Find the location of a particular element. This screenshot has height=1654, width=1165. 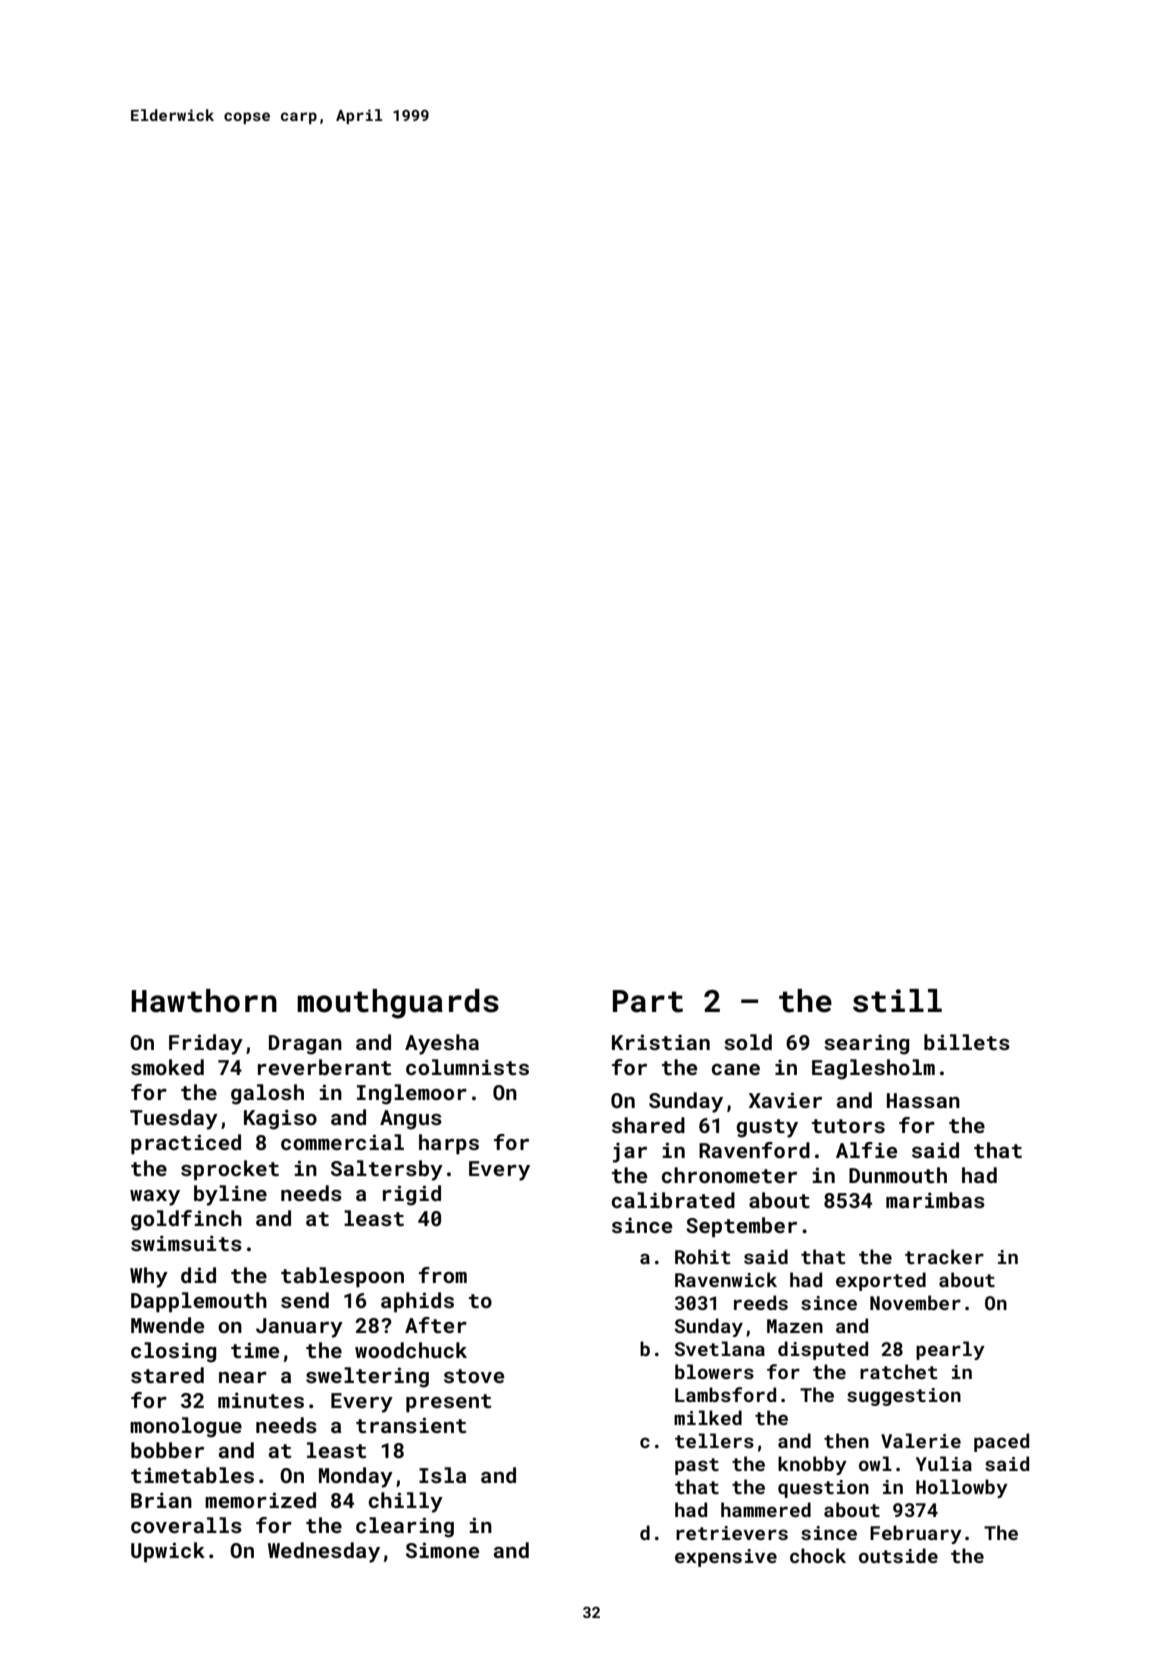

blowers is located at coordinates (714, 1371).
